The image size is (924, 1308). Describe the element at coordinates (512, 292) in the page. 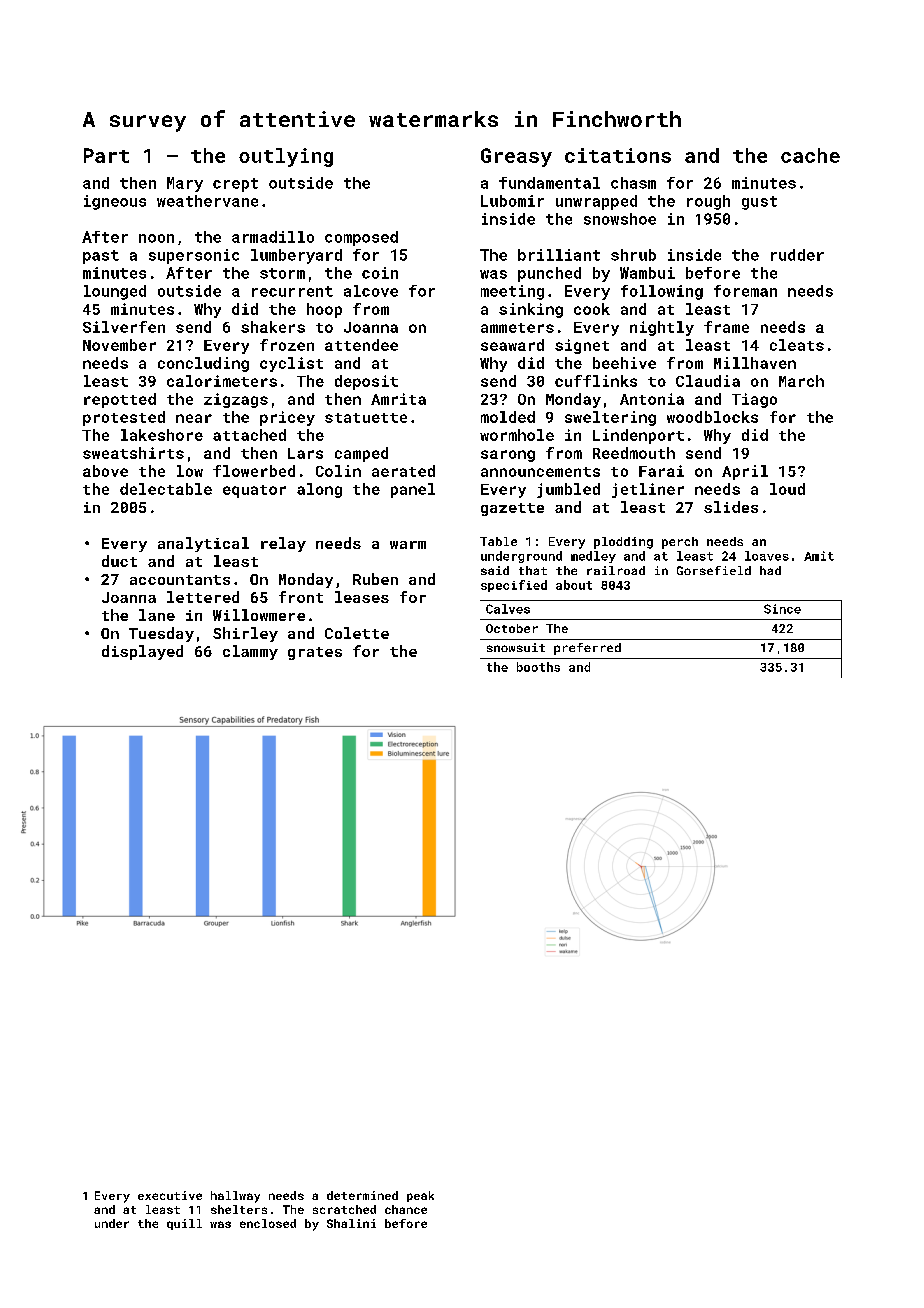

I see `meeting` at that location.
